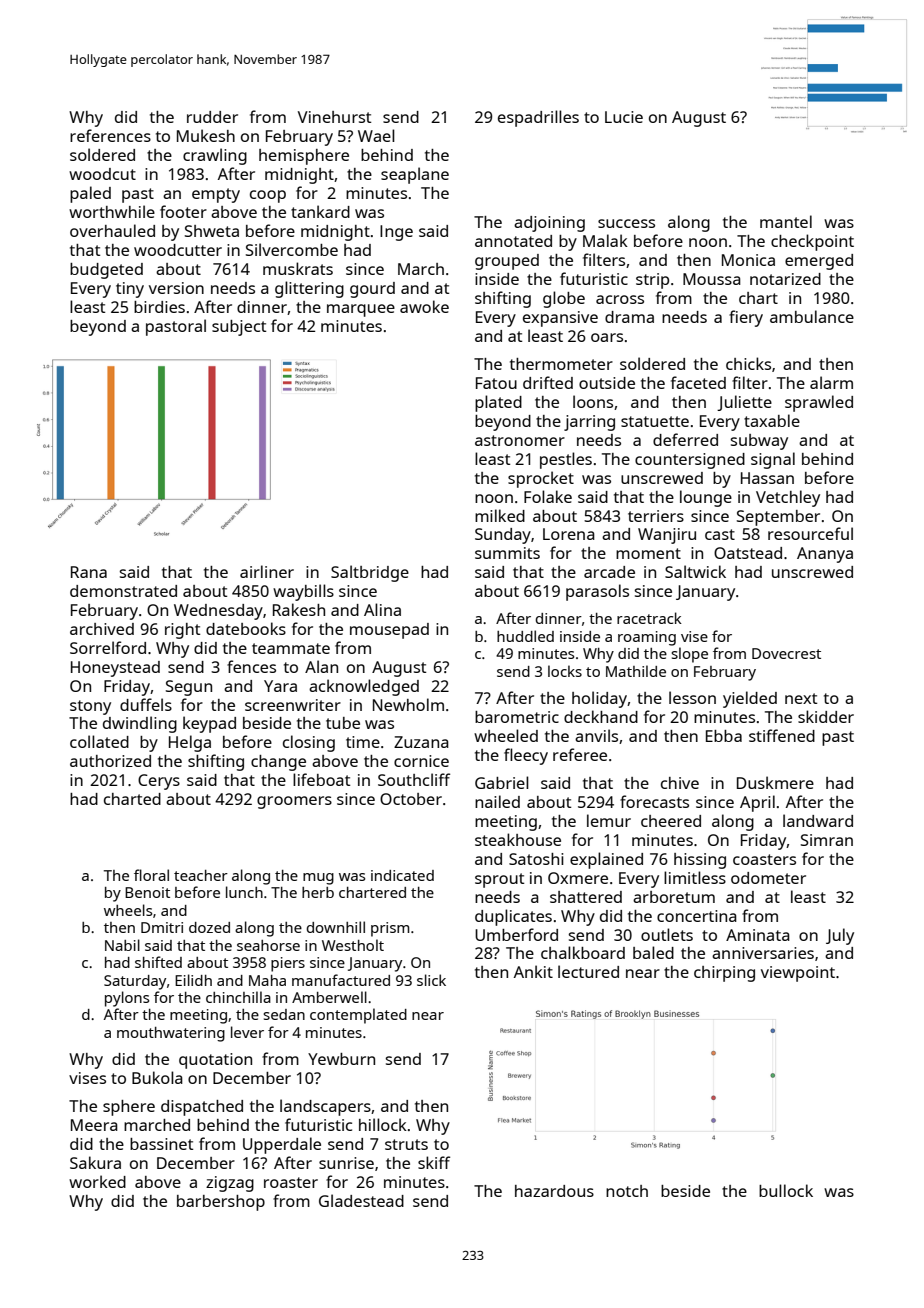 This screenshot has width=924, height=1308. Describe the element at coordinates (690, 655) in the screenshot. I see `slope` at that location.
